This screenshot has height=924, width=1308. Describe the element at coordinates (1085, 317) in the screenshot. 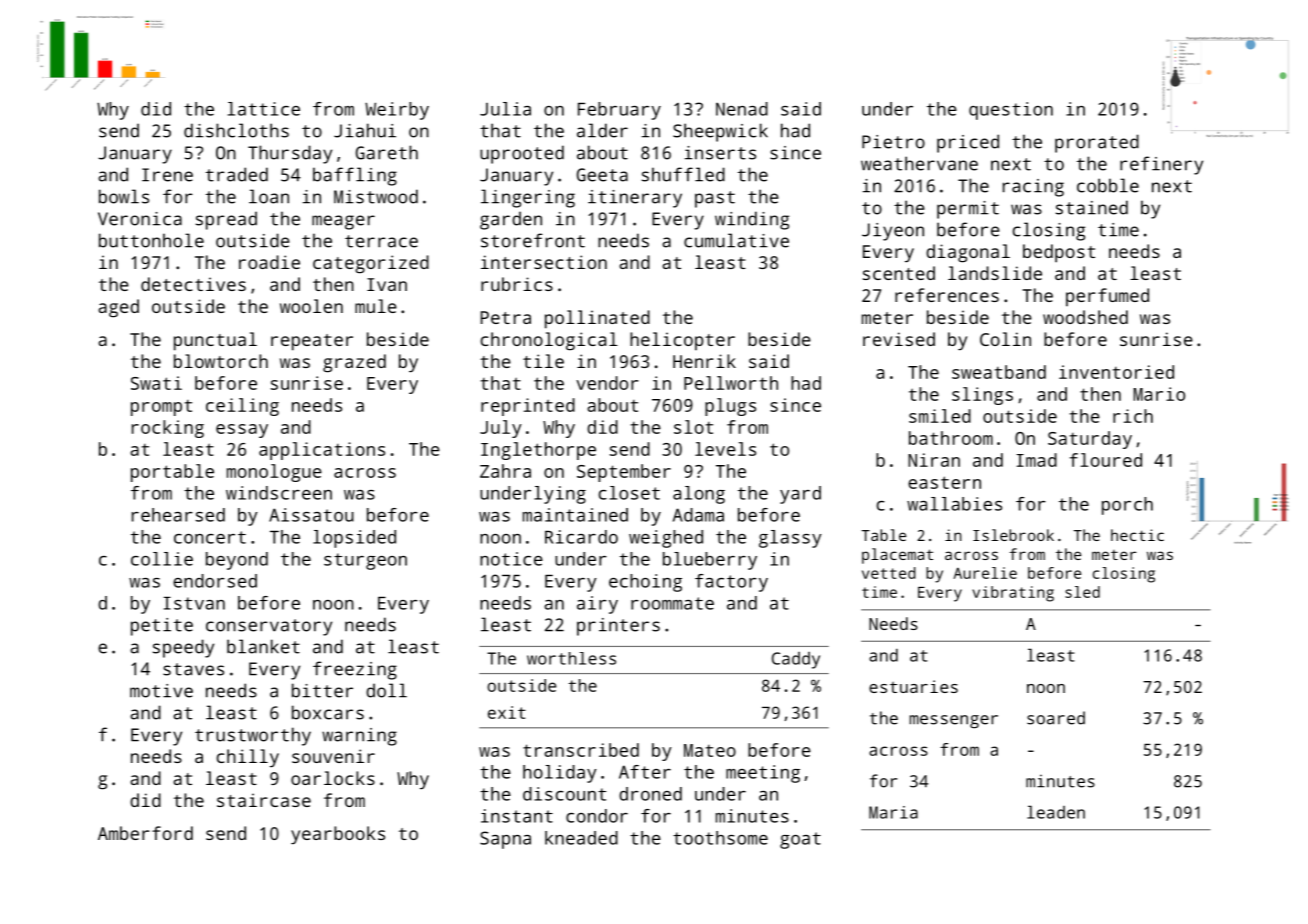

I see `woodshed` at that location.
